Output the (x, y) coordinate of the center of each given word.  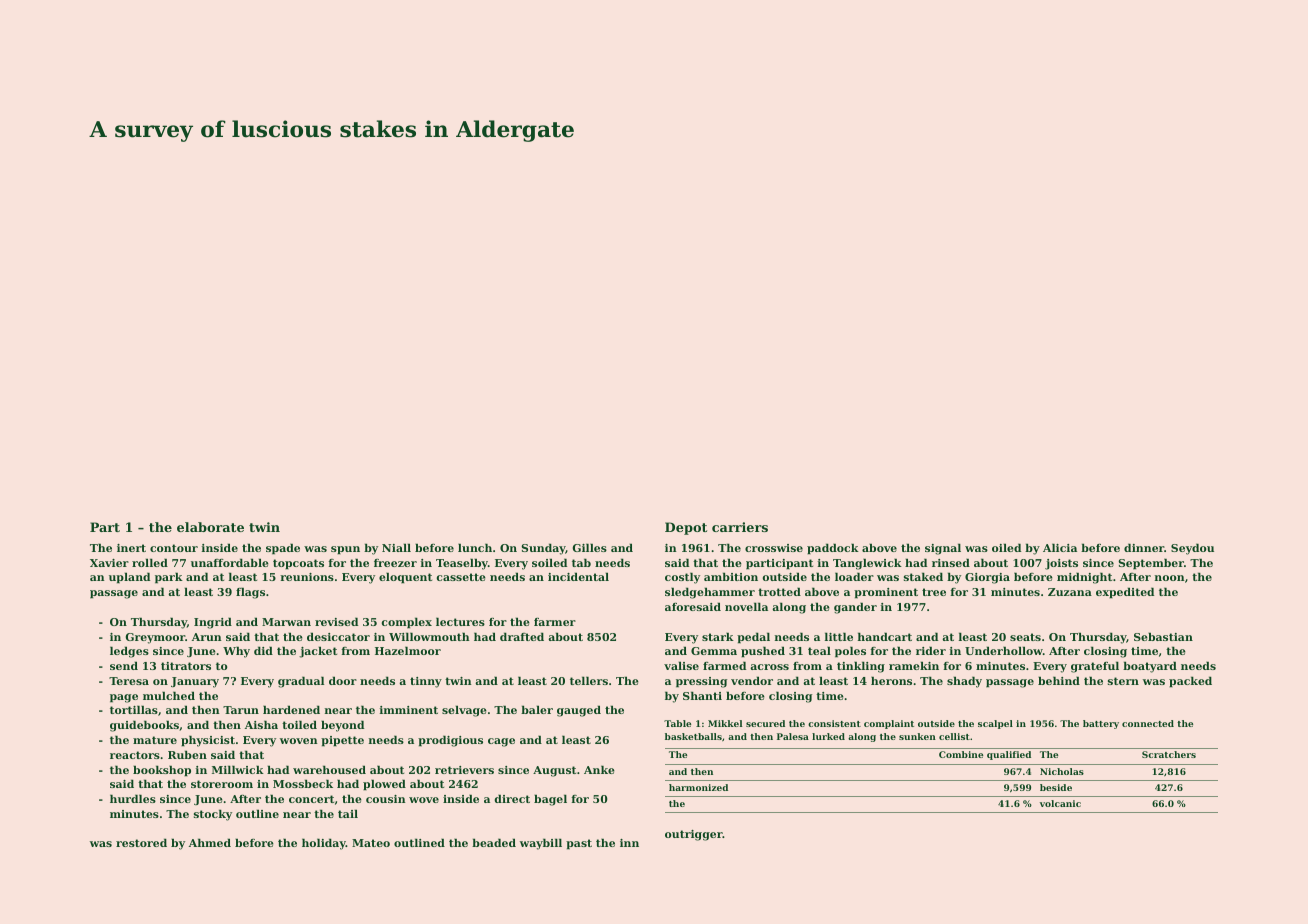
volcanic (1060, 803)
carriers (740, 527)
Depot (686, 528)
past (579, 844)
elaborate (210, 527)
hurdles (133, 798)
